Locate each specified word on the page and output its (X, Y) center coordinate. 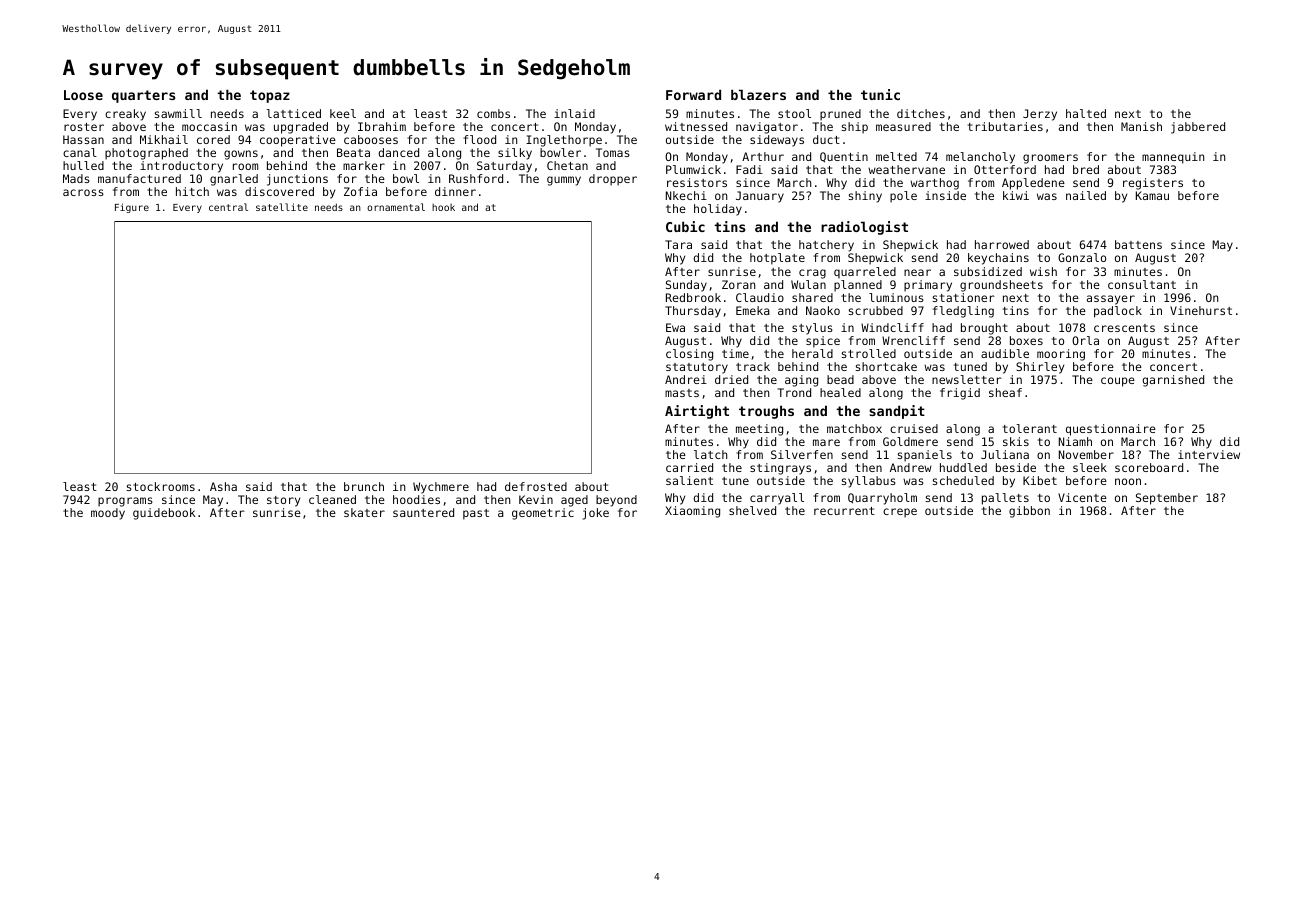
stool (794, 113)
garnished (1173, 381)
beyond (616, 501)
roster (84, 127)
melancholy (980, 158)
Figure (132, 208)
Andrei (686, 379)
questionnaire (1111, 430)
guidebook (164, 514)
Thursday (693, 312)
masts (682, 393)
